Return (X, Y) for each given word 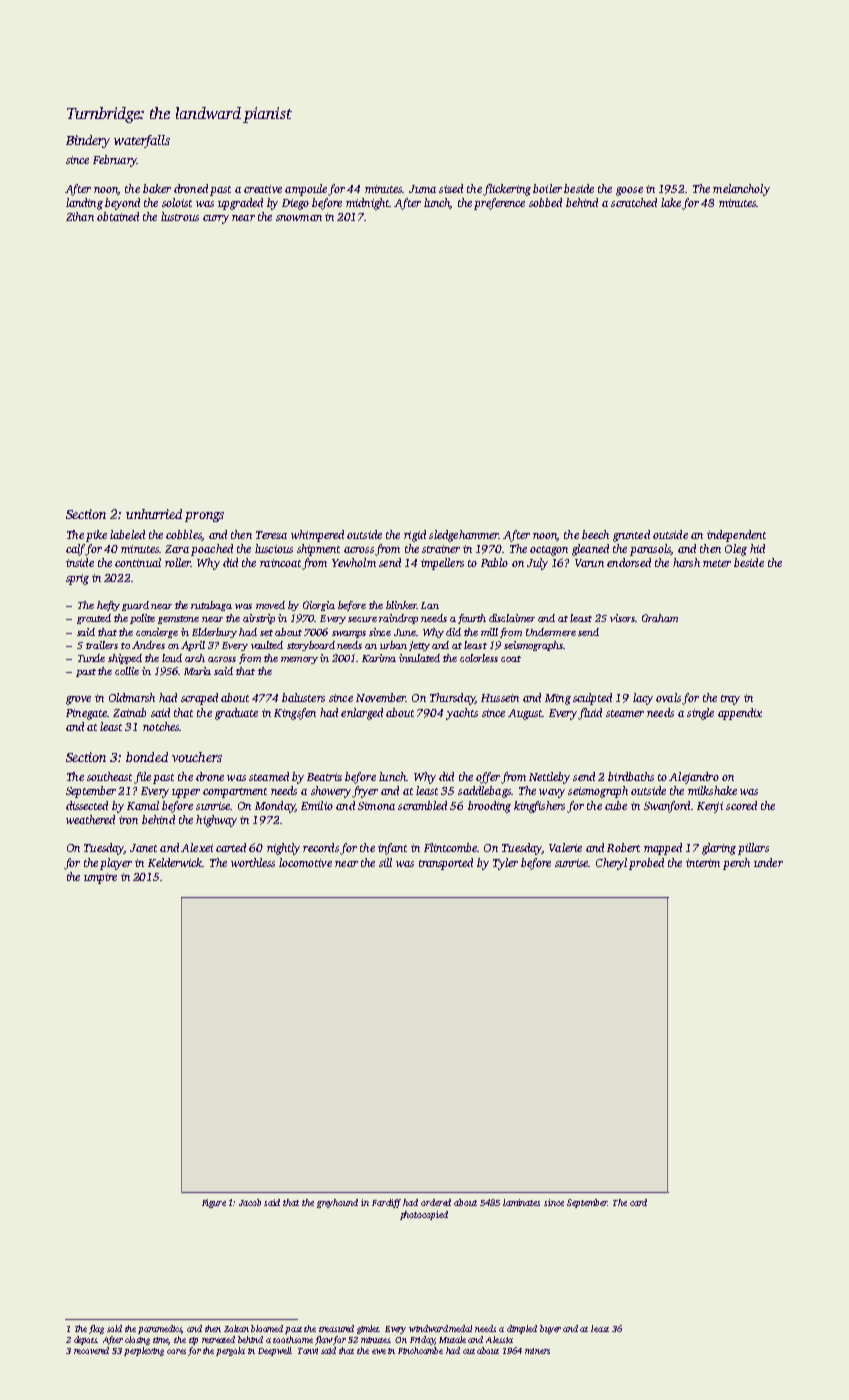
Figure (214, 1203)
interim (703, 863)
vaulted (267, 645)
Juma (422, 189)
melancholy (741, 190)
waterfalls (142, 141)
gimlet (368, 1329)
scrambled (422, 805)
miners (537, 1351)
